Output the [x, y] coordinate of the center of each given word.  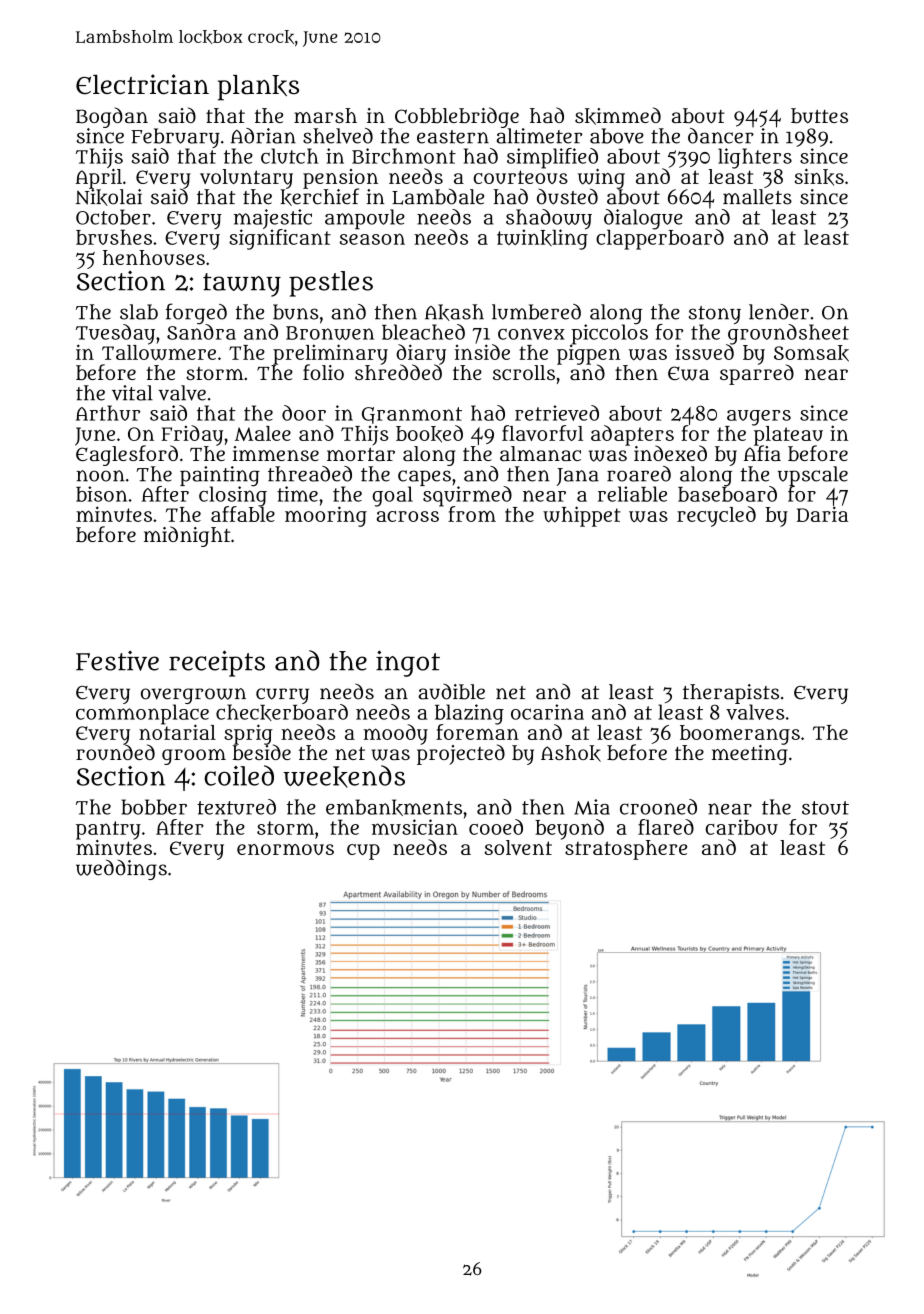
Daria [822, 514]
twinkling [542, 239]
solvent [518, 847]
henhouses [154, 257]
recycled [716, 516]
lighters [755, 158]
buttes [819, 115]
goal [392, 496]
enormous [285, 849]
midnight [187, 536]
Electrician [142, 84]
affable [243, 514]
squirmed [467, 496]
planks [258, 88]
